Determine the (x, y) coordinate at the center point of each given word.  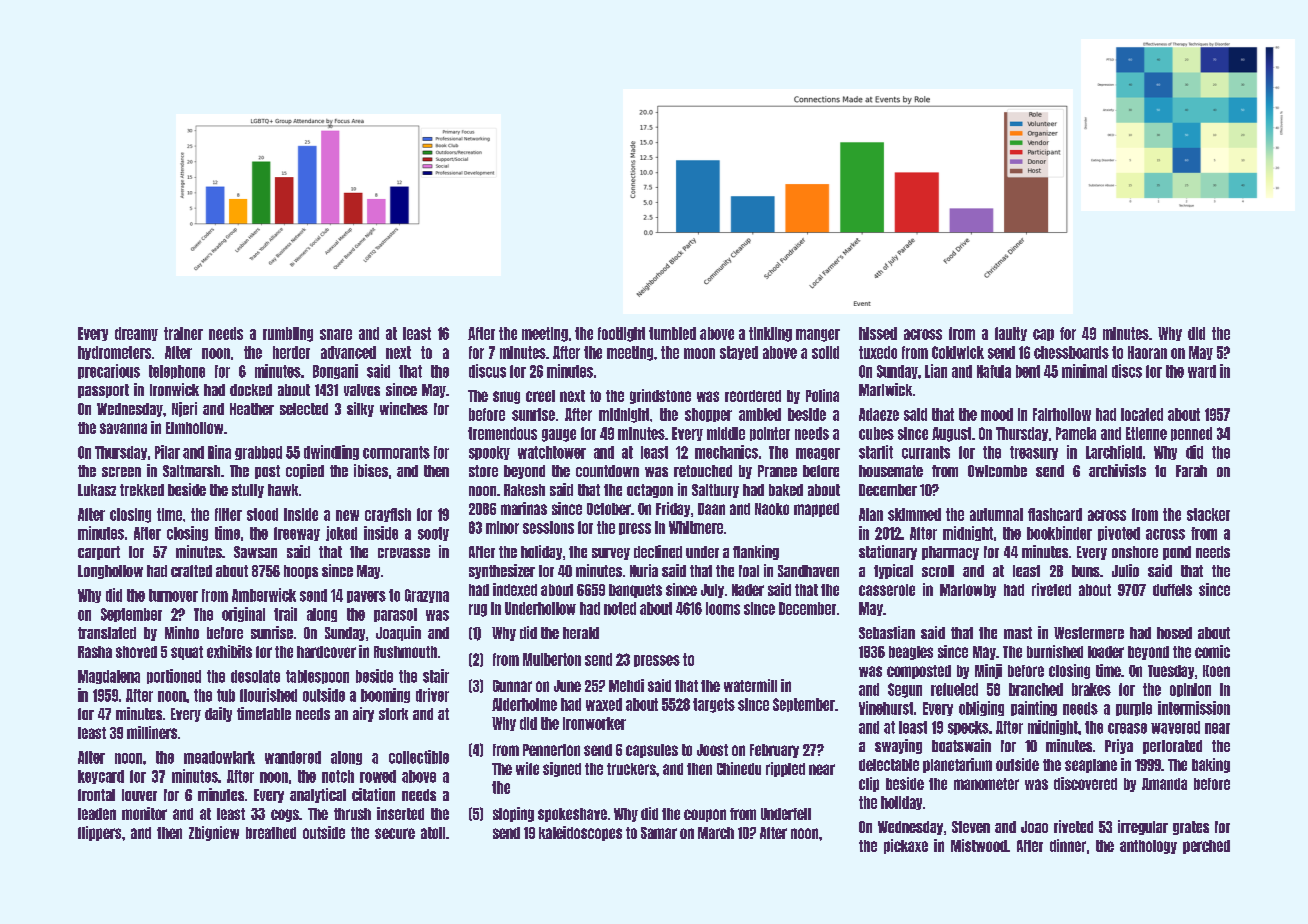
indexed (515, 589)
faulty (1011, 334)
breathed (271, 833)
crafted (191, 571)
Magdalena (109, 677)
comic (1212, 651)
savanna (123, 428)
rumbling (288, 334)
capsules (652, 751)
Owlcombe (997, 471)
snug (506, 397)
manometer (986, 784)
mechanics (726, 452)
